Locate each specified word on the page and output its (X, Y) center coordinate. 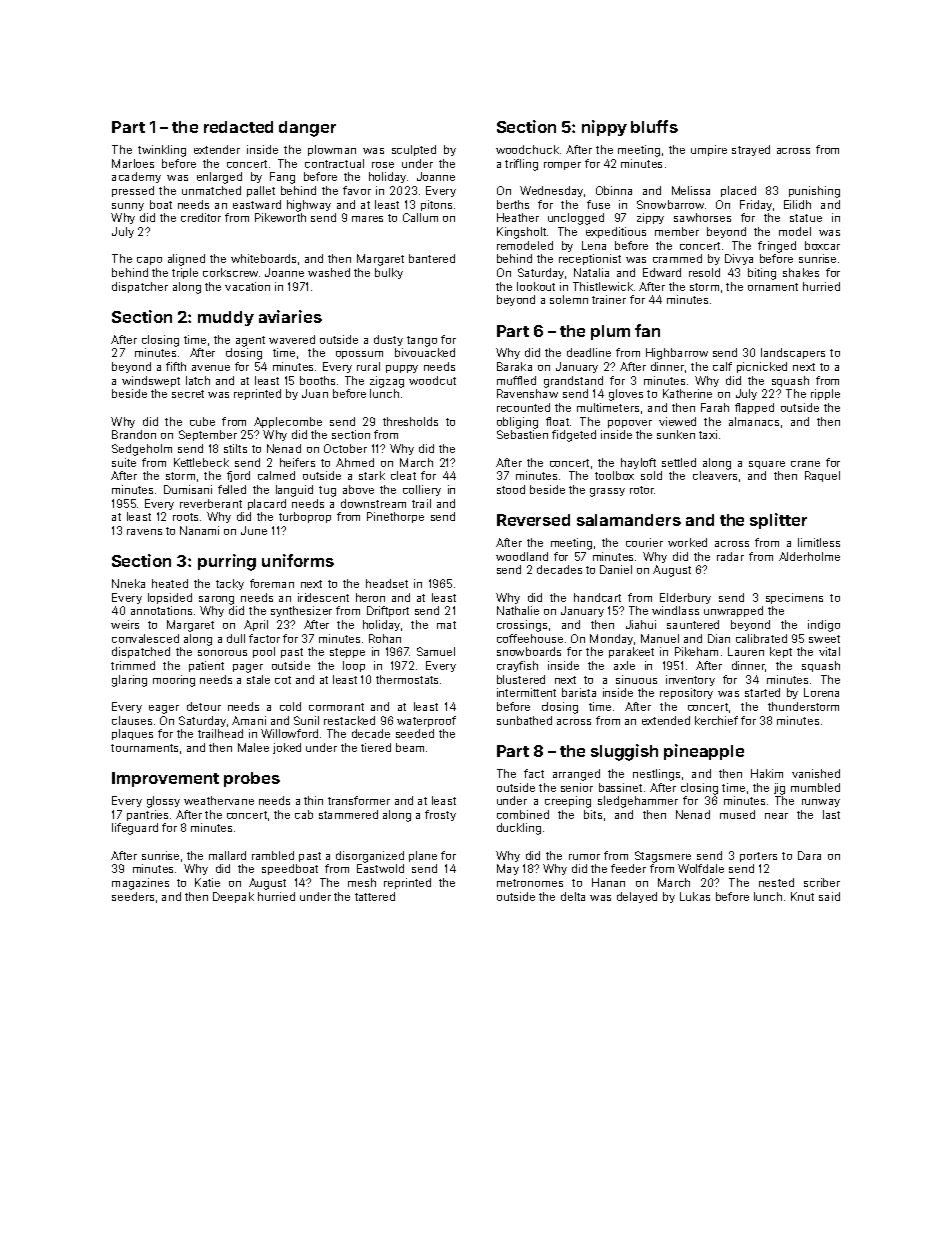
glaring (129, 681)
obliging (517, 423)
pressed (133, 191)
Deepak (233, 897)
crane (805, 464)
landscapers (793, 353)
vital (829, 651)
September (208, 435)
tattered (375, 896)
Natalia (591, 272)
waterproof (426, 721)
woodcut (432, 380)
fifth (176, 366)
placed (738, 191)
